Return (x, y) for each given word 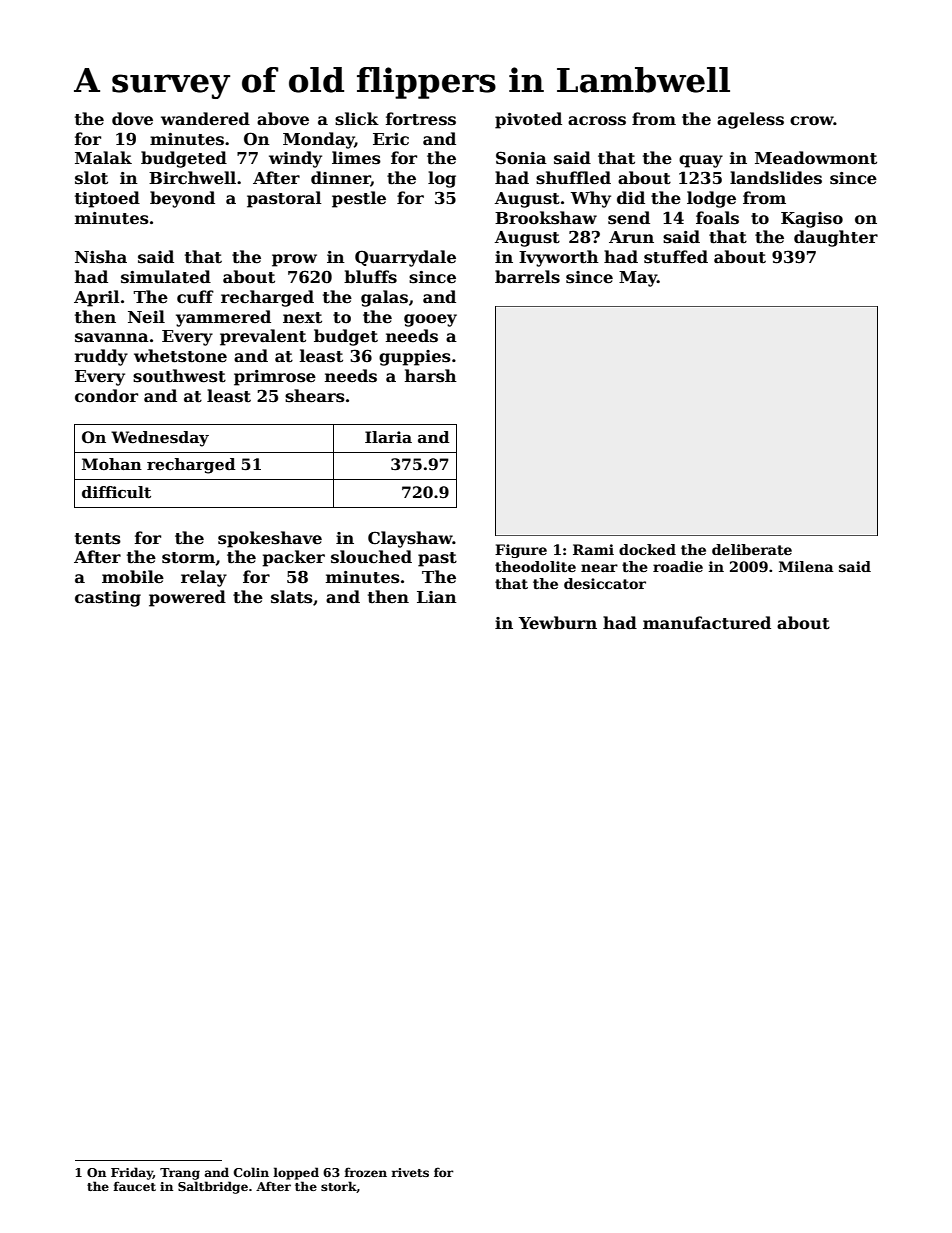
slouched (371, 557)
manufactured (707, 623)
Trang (180, 1174)
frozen (365, 1172)
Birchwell (192, 177)
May (638, 279)
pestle (359, 199)
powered (187, 598)
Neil (146, 317)
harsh (431, 376)
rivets (410, 1172)
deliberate (752, 549)
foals (717, 218)
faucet (134, 1186)
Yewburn (558, 623)
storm (188, 558)
